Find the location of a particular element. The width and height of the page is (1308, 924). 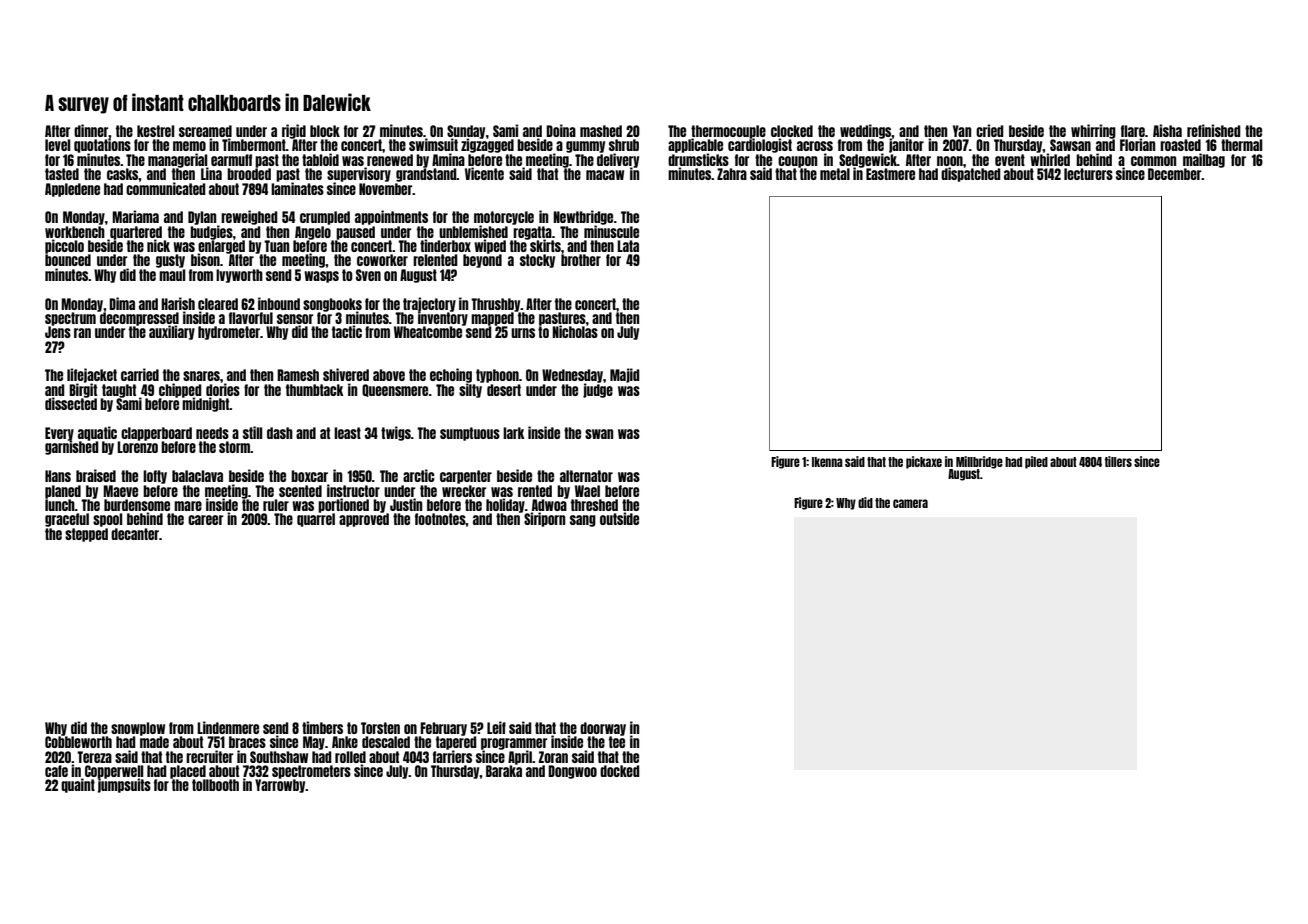

alternator is located at coordinates (586, 476).
